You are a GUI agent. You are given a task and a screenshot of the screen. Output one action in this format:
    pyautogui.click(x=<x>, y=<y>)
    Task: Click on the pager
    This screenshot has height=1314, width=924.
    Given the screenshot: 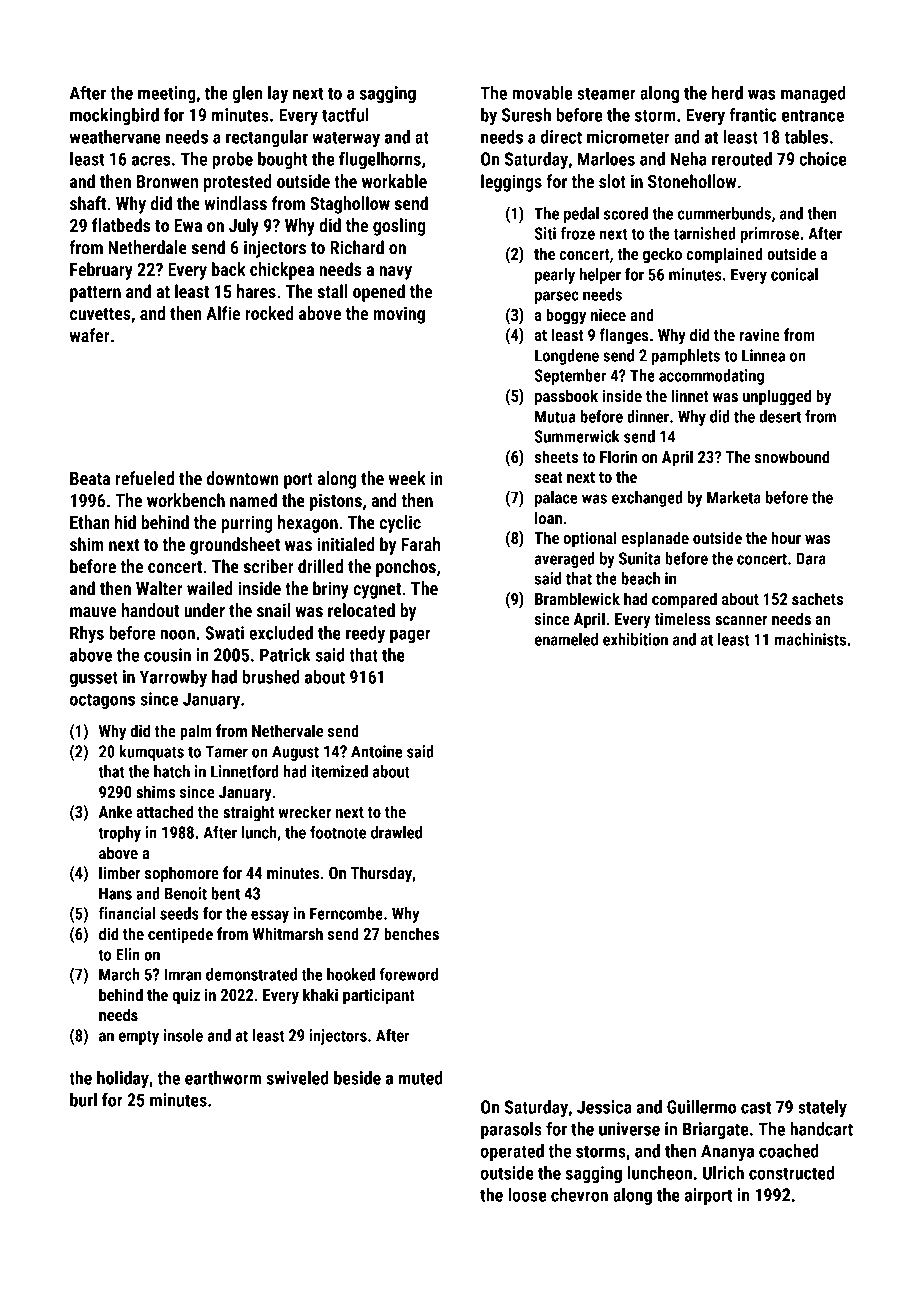 What is the action you would take?
    pyautogui.click(x=410, y=636)
